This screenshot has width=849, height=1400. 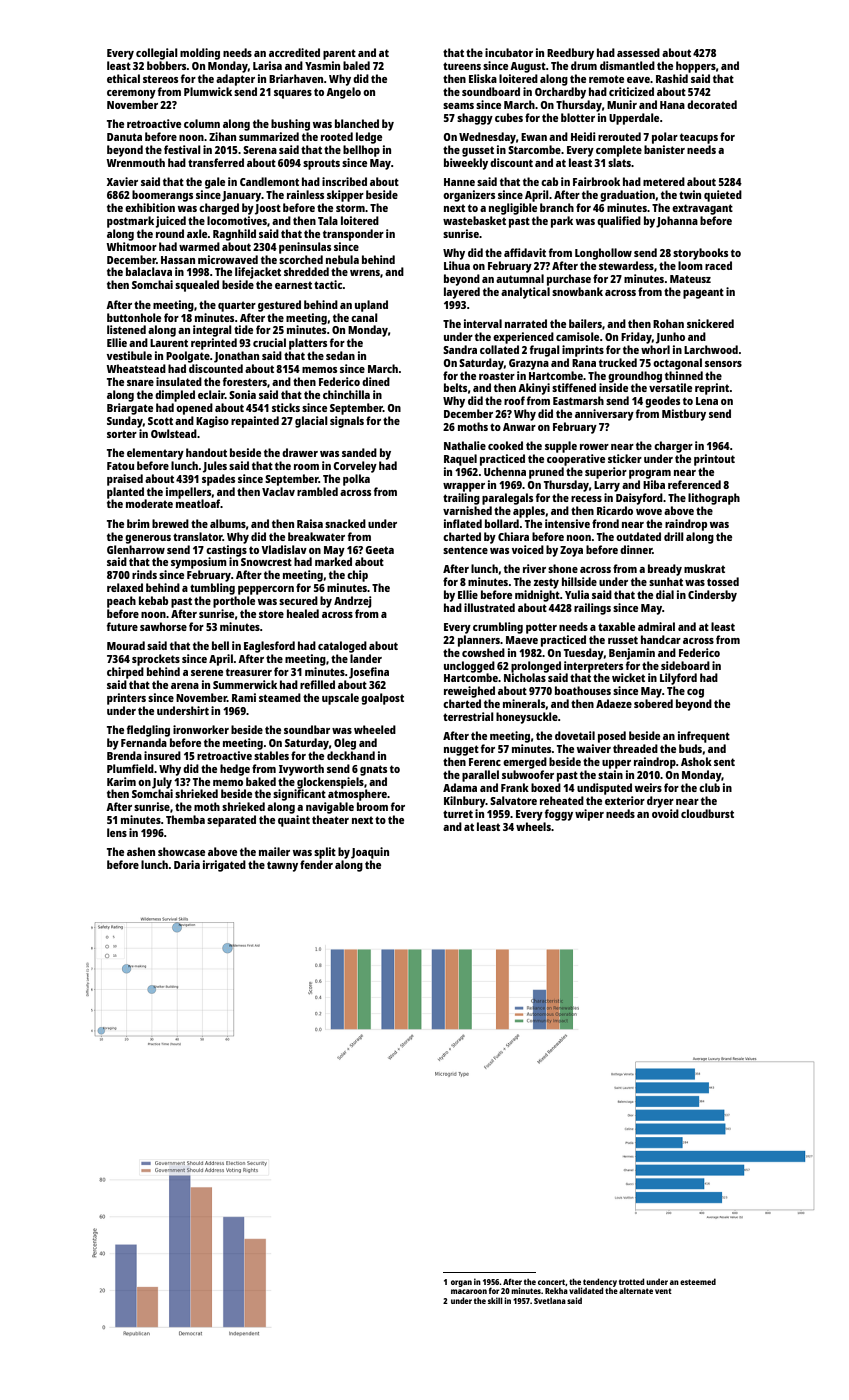 I want to click on albums, so click(x=228, y=523).
